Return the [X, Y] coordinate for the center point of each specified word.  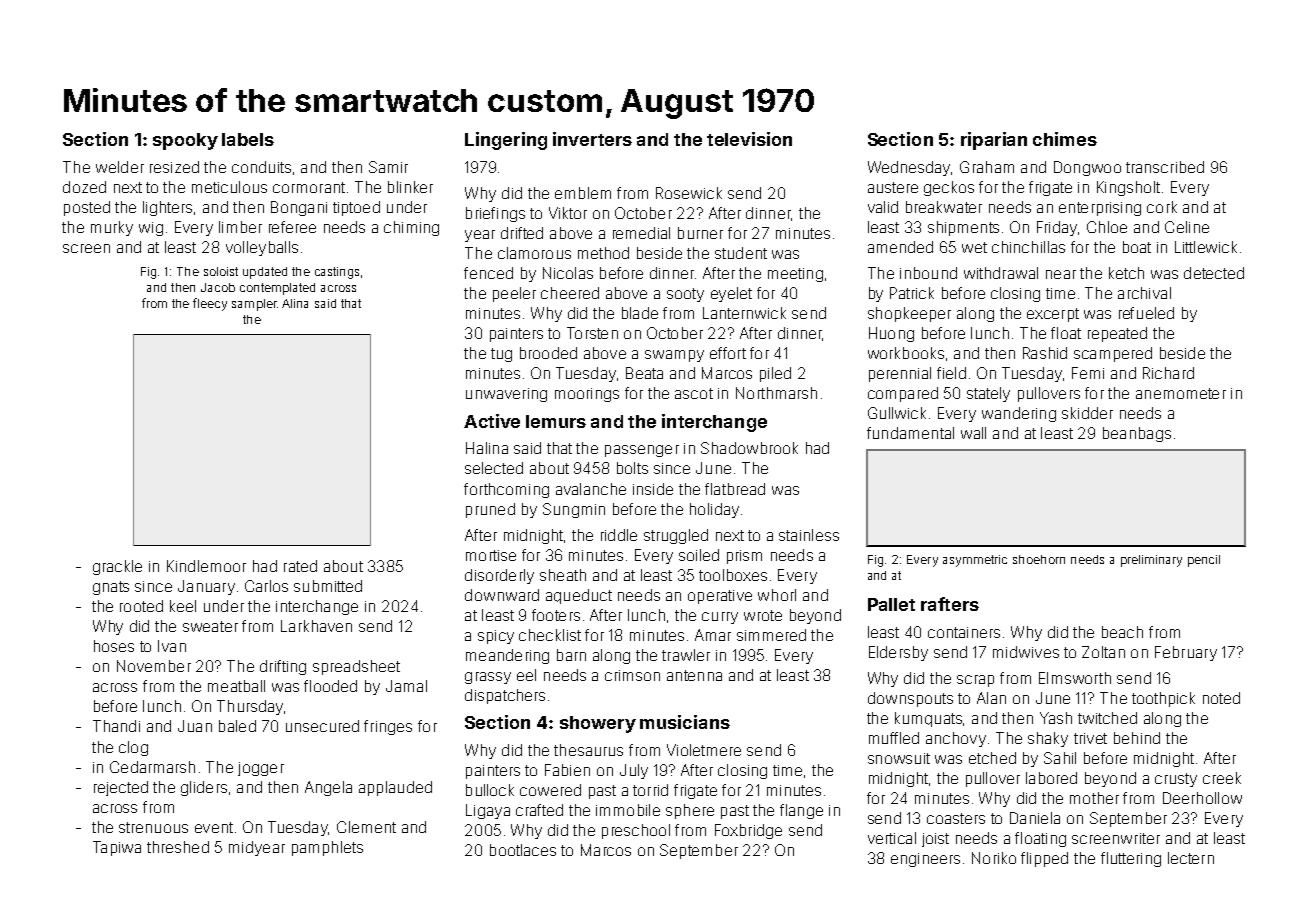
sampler [254, 305]
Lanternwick [744, 313]
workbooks [906, 353]
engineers [925, 860]
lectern [1191, 858]
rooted [141, 606]
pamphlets [327, 848]
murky [112, 228]
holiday [714, 510]
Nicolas [568, 273]
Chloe [1107, 227]
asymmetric [975, 561]
